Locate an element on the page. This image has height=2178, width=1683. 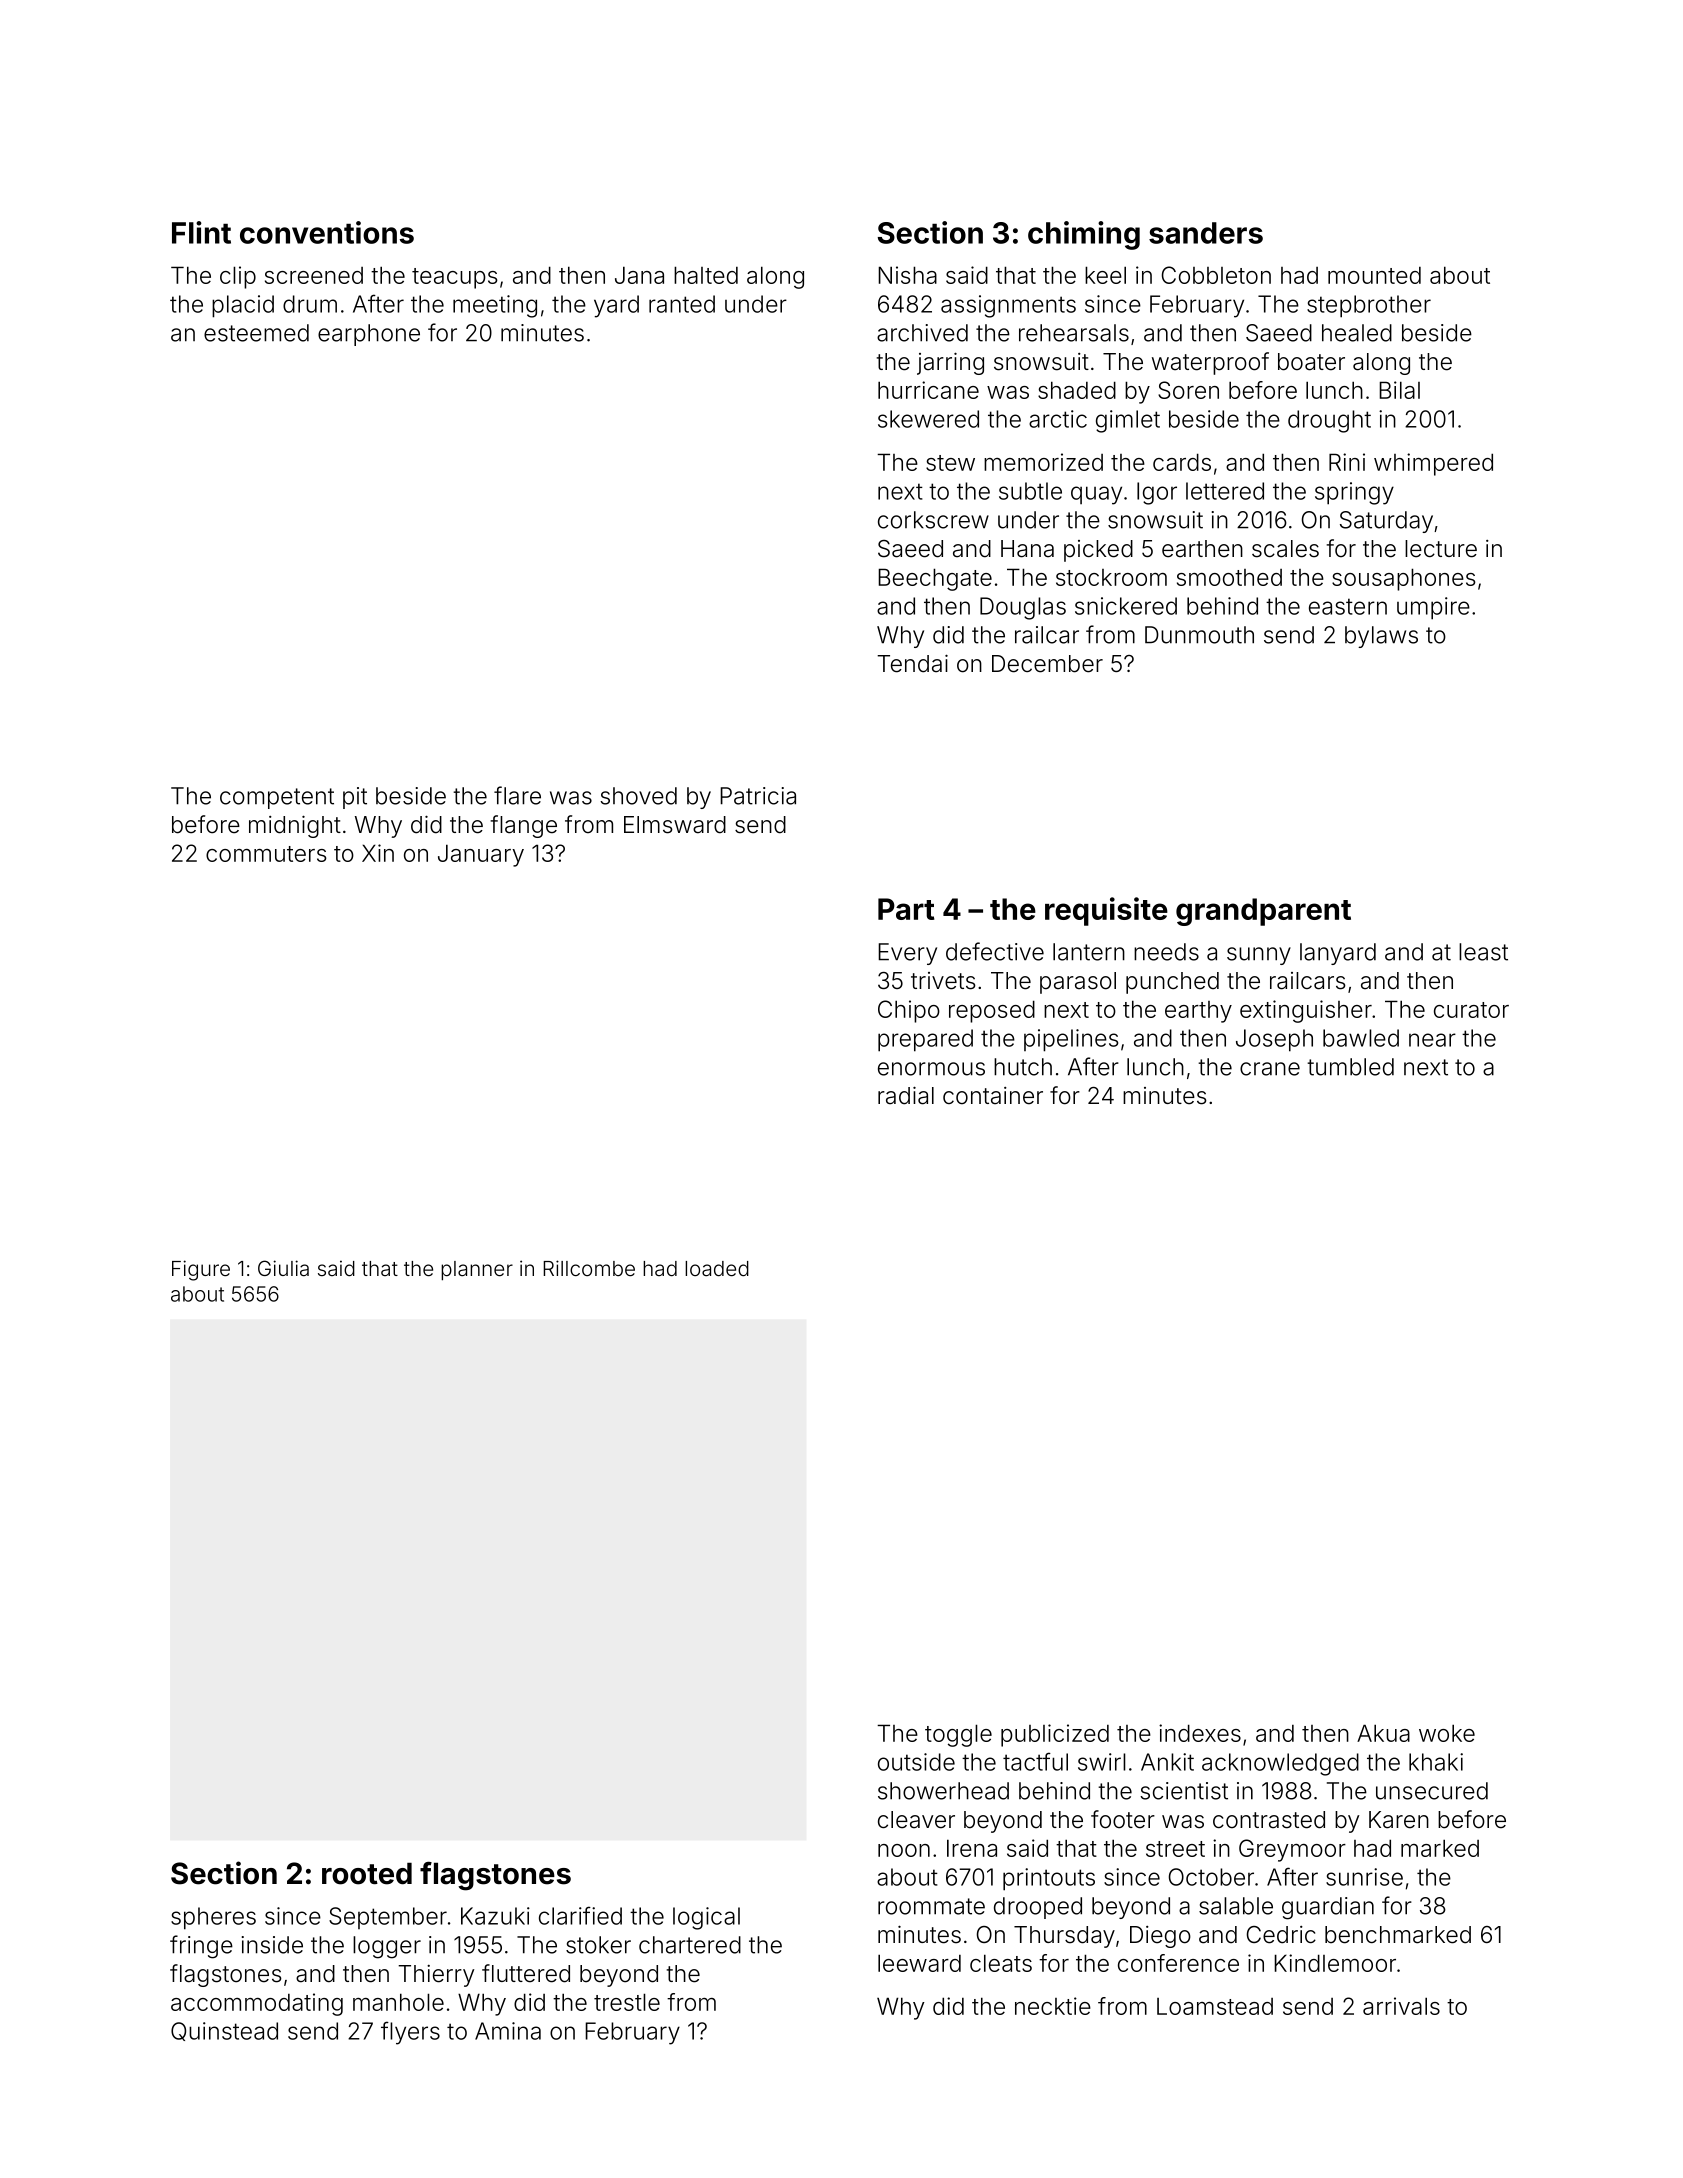
mounted is located at coordinates (1374, 275).
